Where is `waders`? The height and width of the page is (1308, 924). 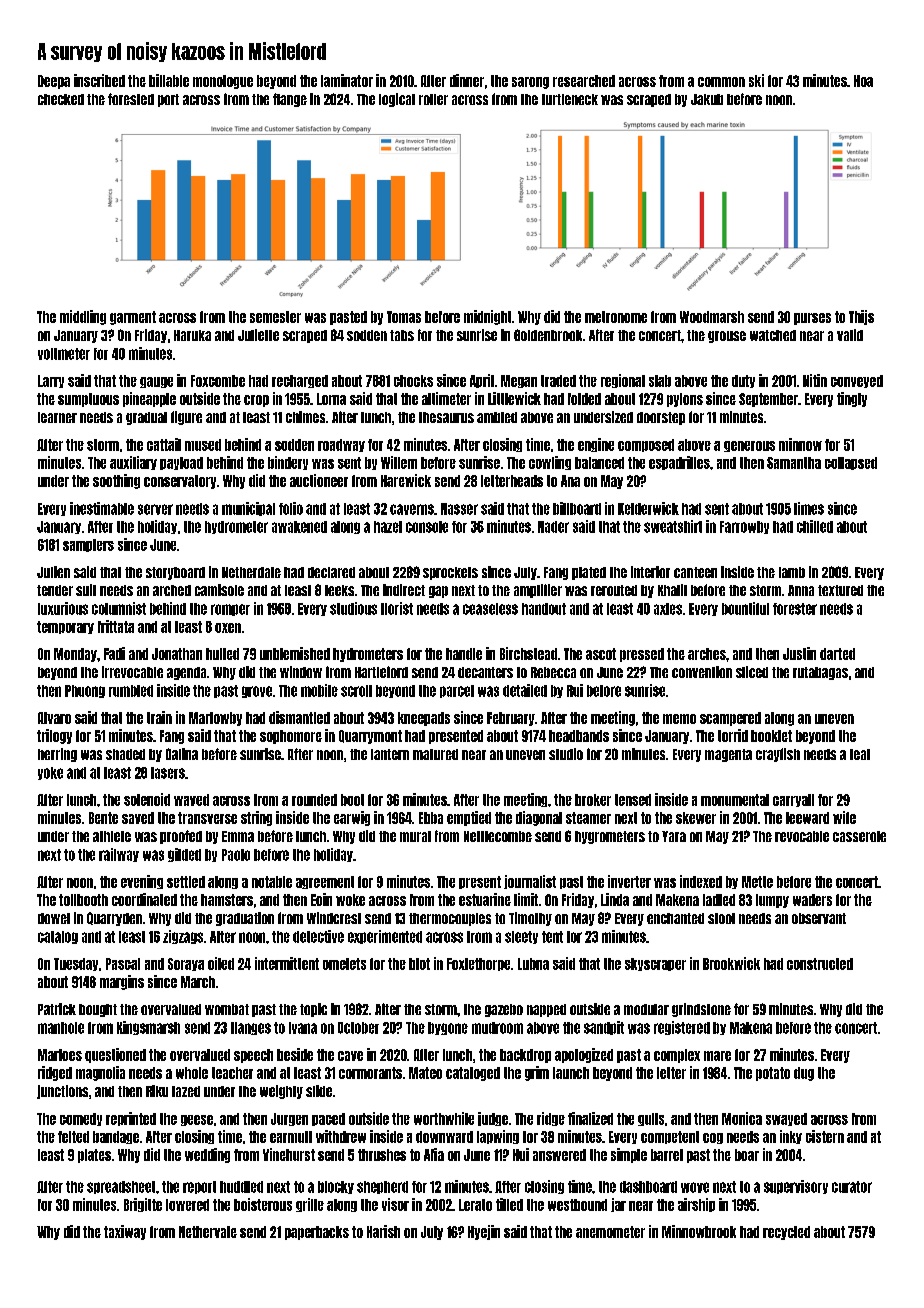
waders is located at coordinates (812, 900).
